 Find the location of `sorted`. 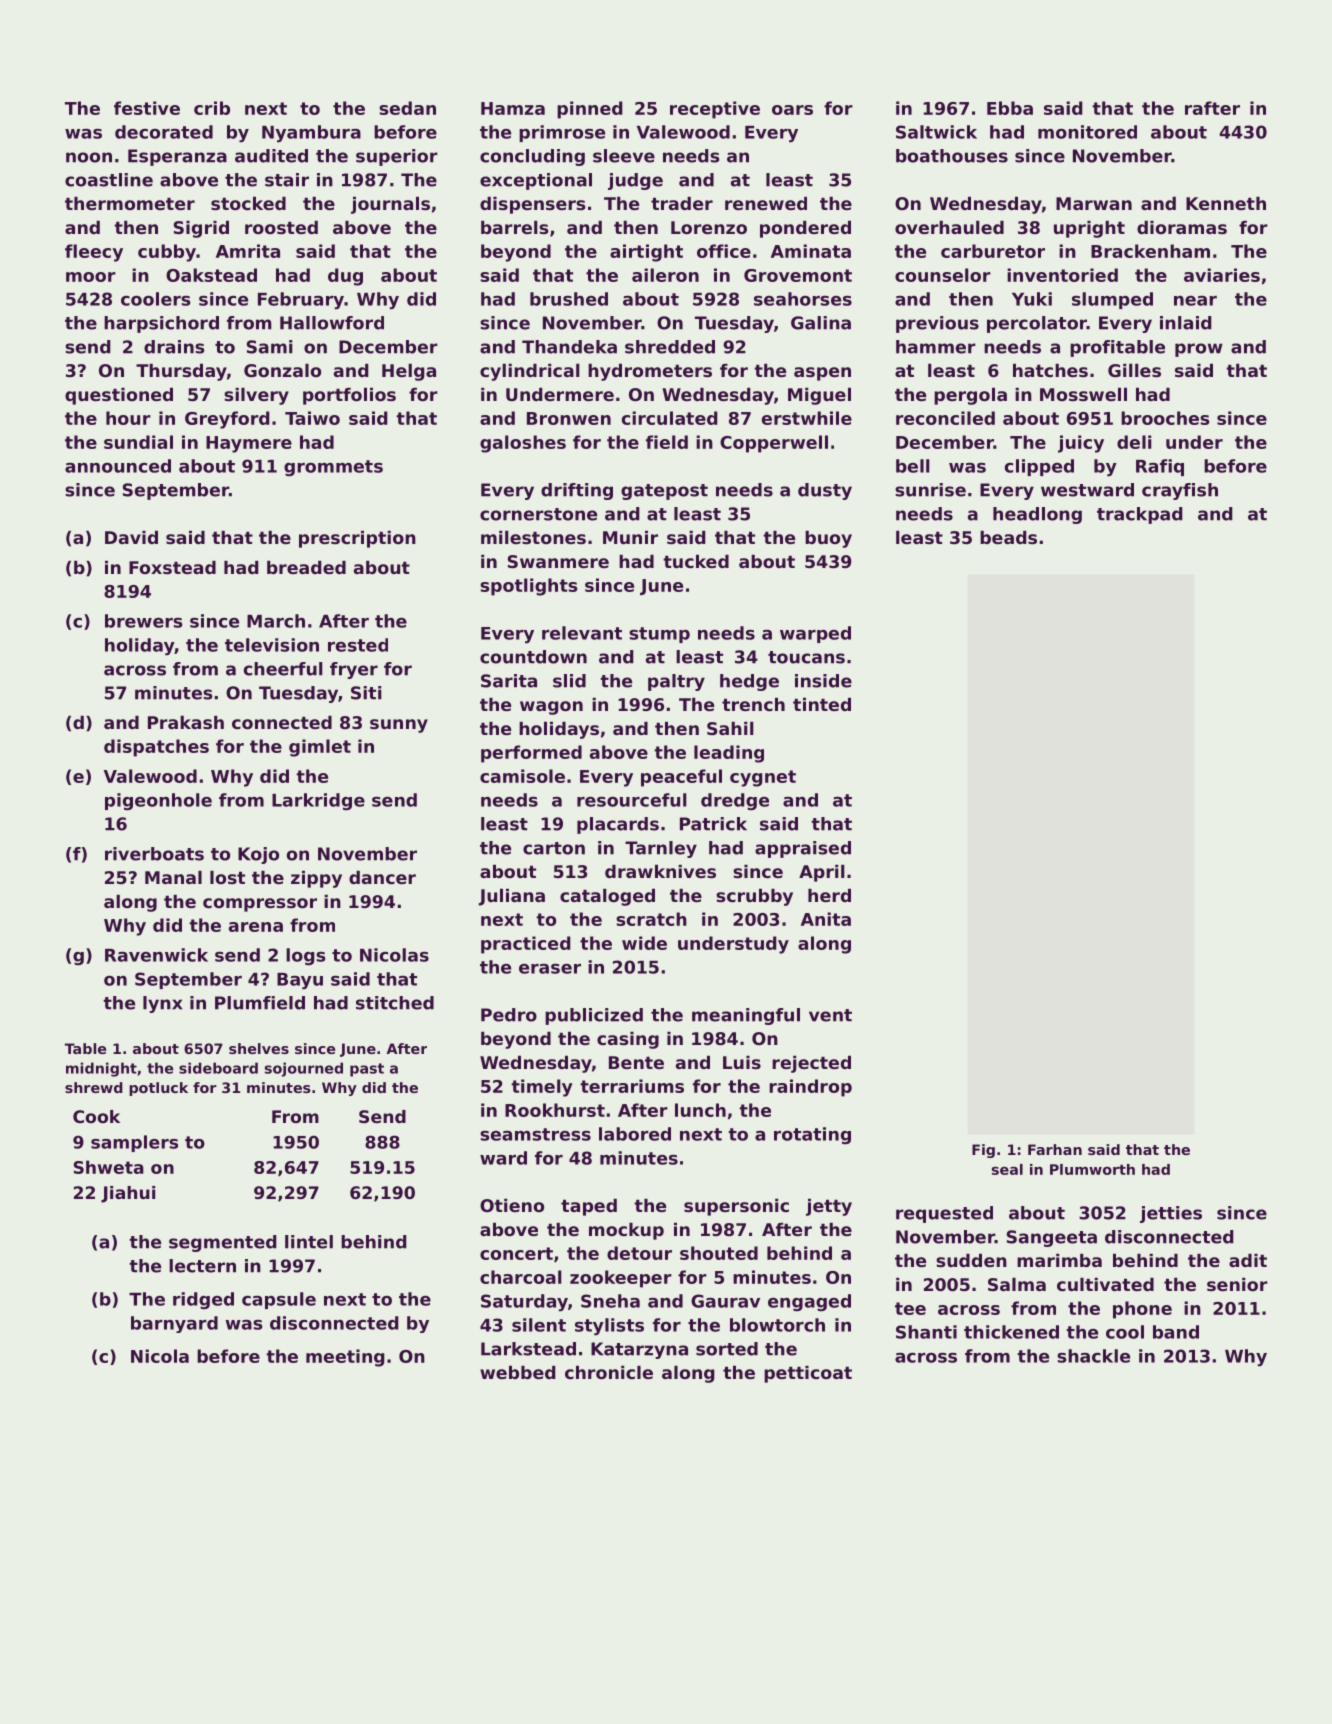

sorted is located at coordinates (727, 1349).
